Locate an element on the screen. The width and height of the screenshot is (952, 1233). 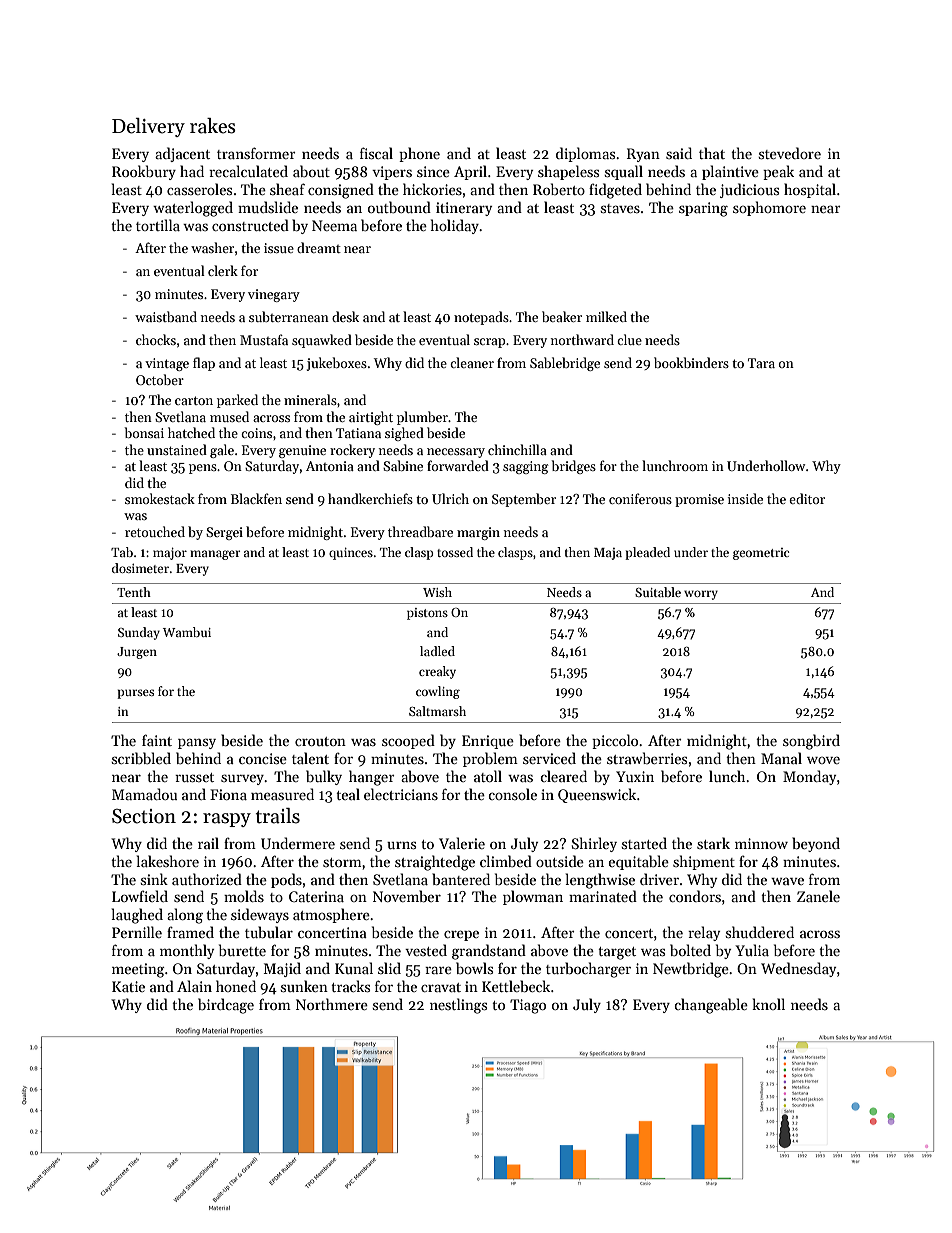
Tara is located at coordinates (761, 363).
